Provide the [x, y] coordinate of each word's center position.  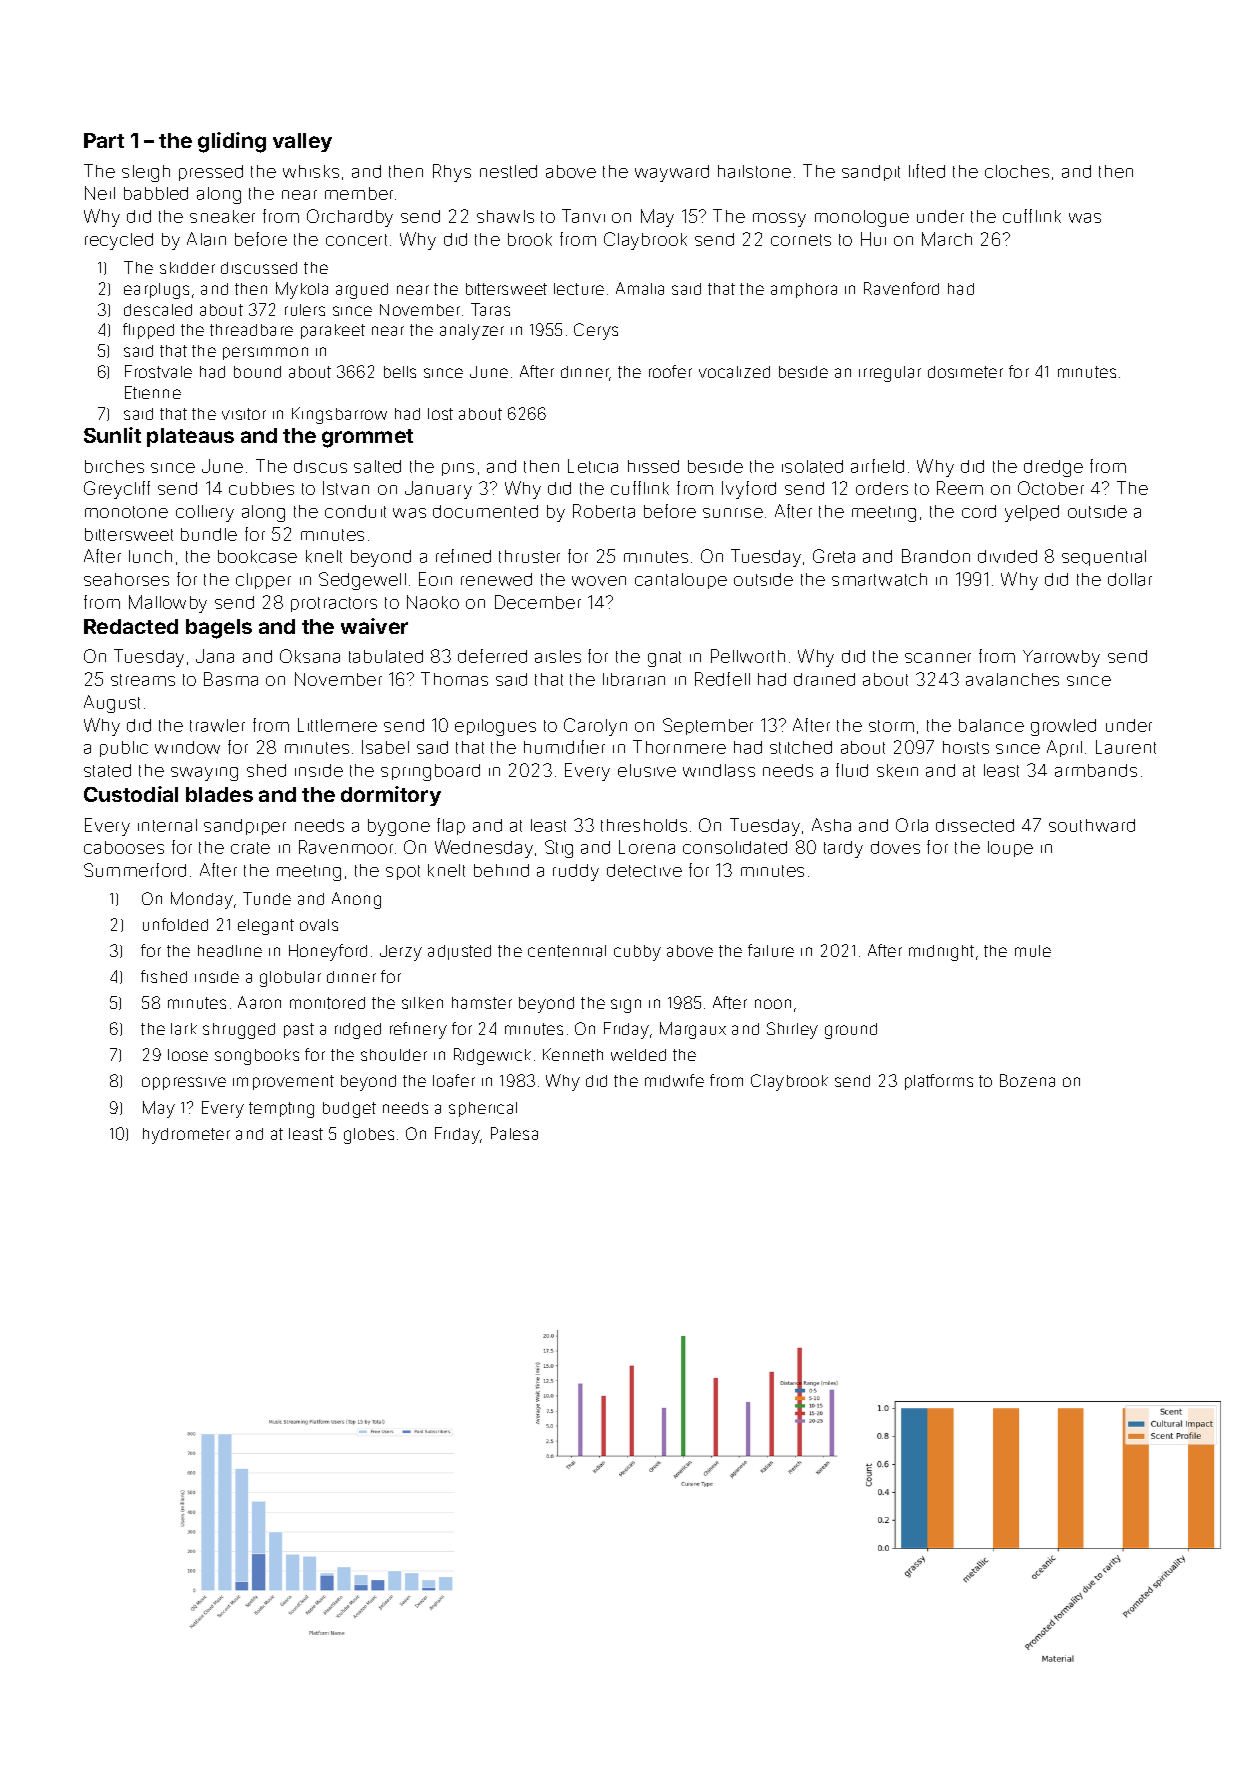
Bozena [1027, 1080]
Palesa [514, 1133]
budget [349, 1110]
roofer [670, 371]
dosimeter [965, 372]
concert [356, 240]
